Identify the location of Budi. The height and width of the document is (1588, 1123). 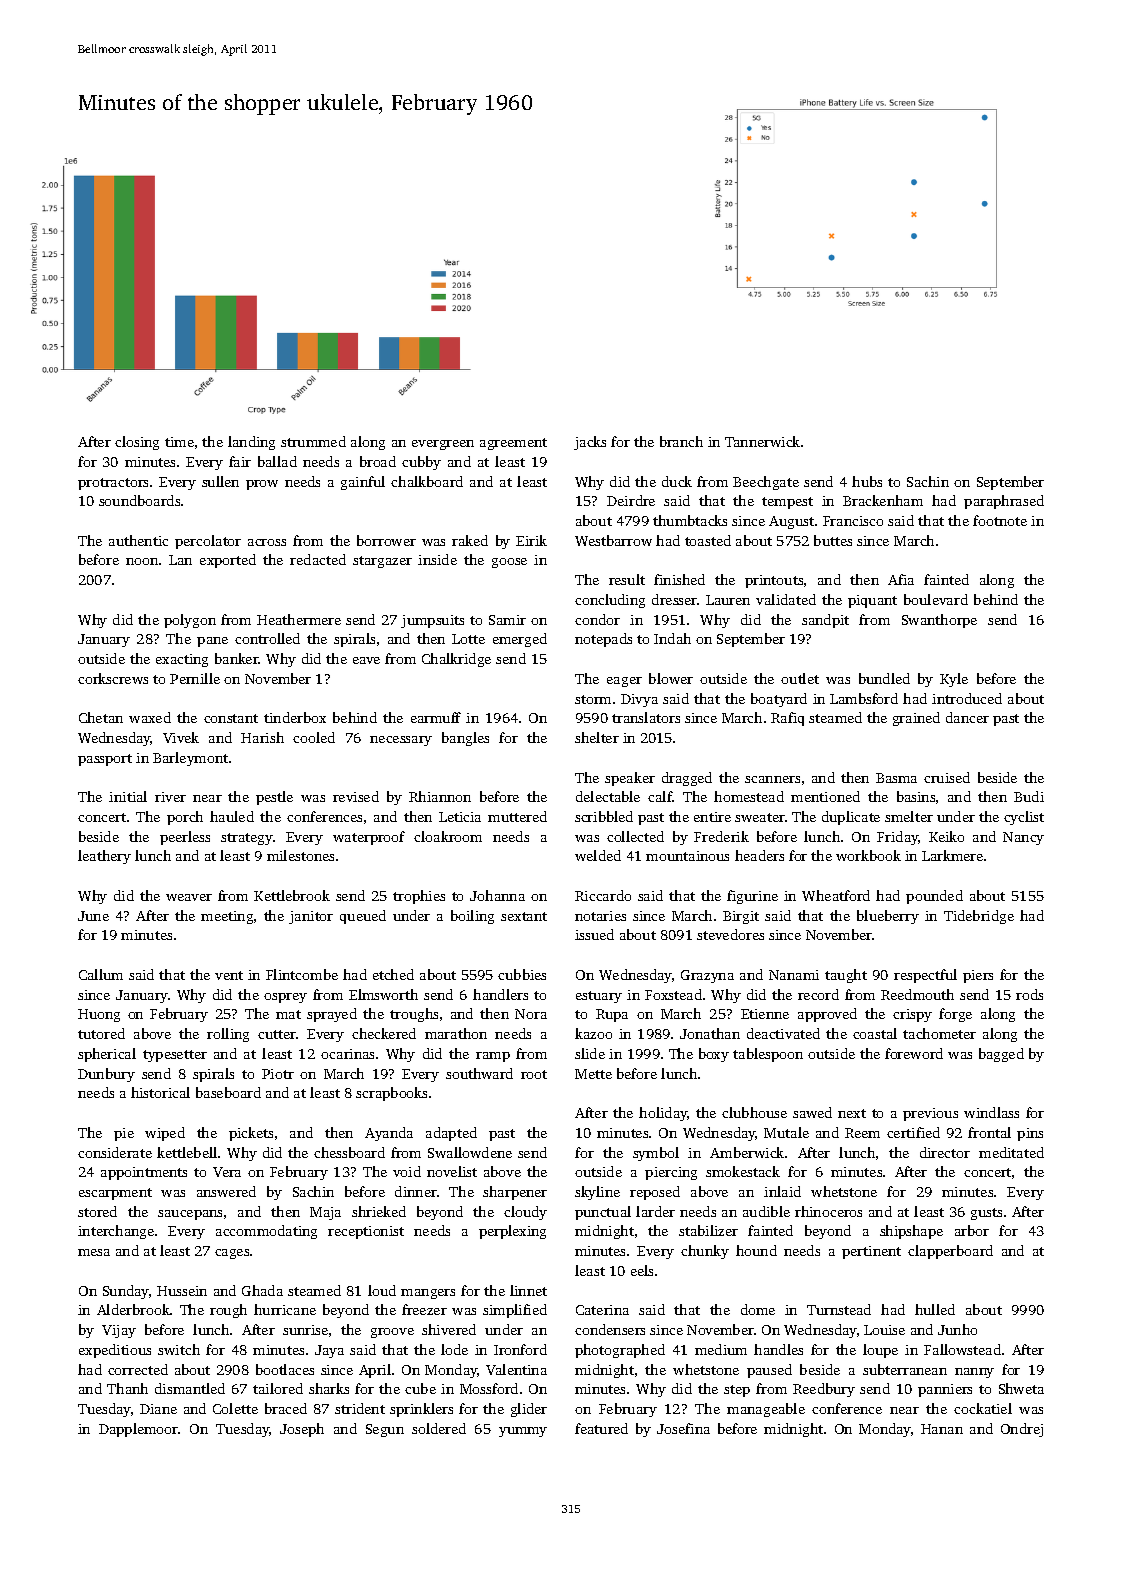
(1029, 796).
